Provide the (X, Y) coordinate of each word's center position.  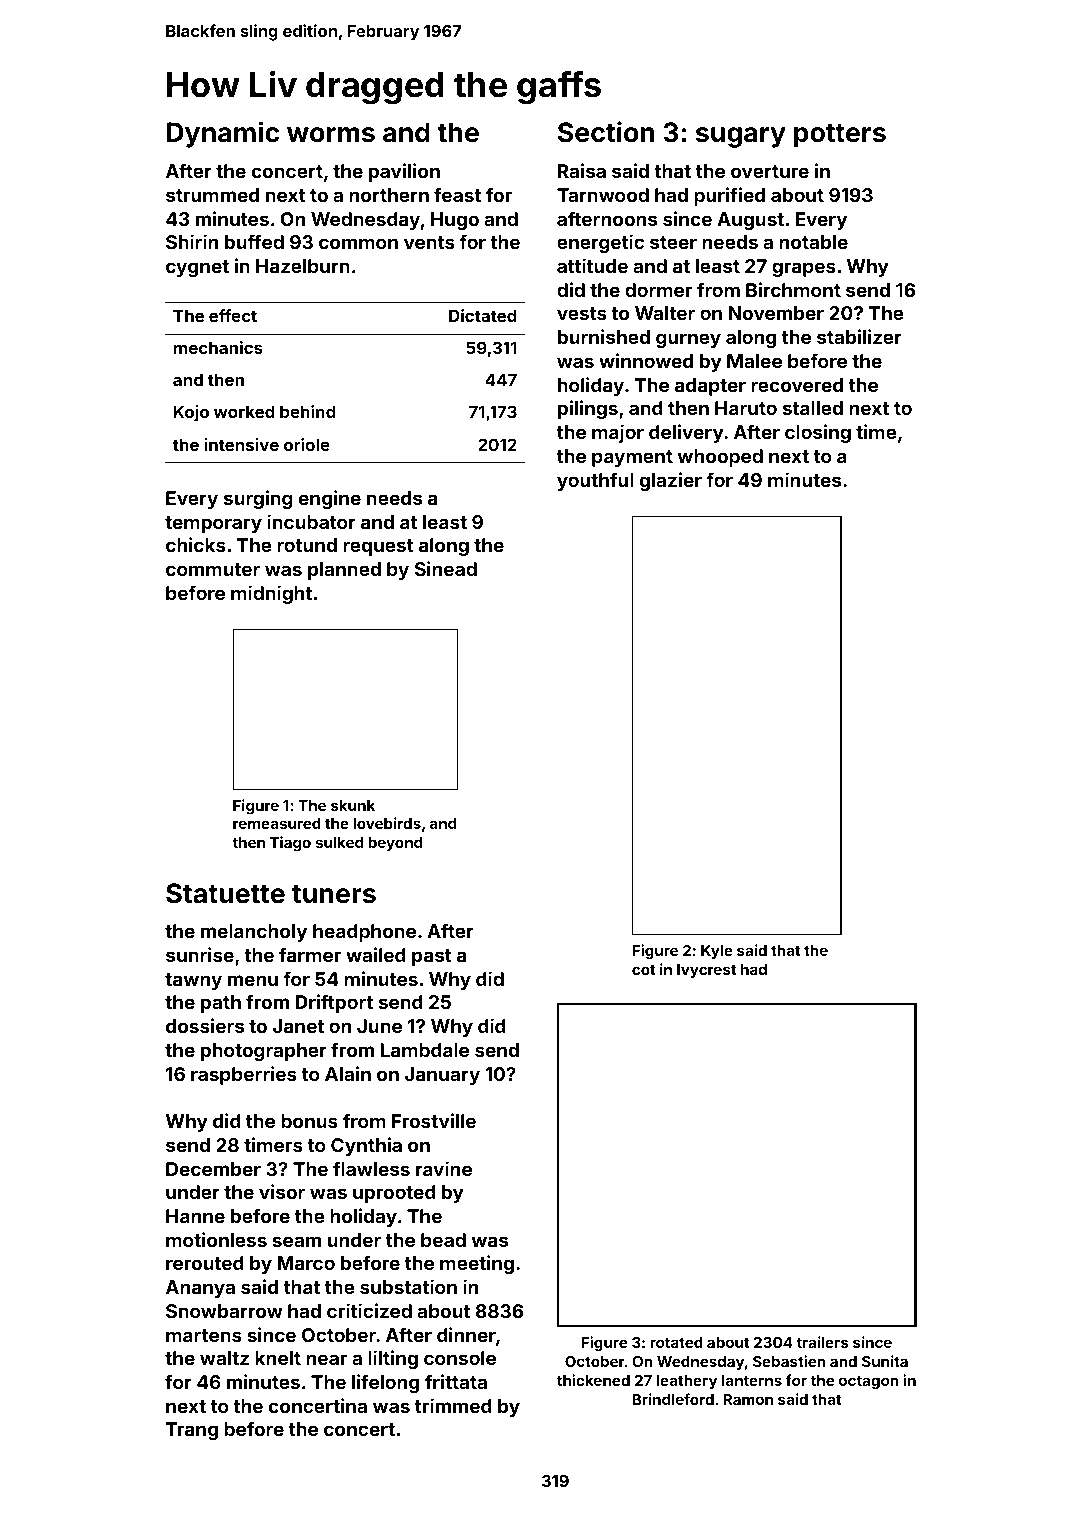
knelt (278, 1358)
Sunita (885, 1361)
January (442, 1076)
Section (606, 132)
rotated (676, 1342)
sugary (741, 137)
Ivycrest (706, 971)
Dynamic (223, 134)
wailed (376, 954)
